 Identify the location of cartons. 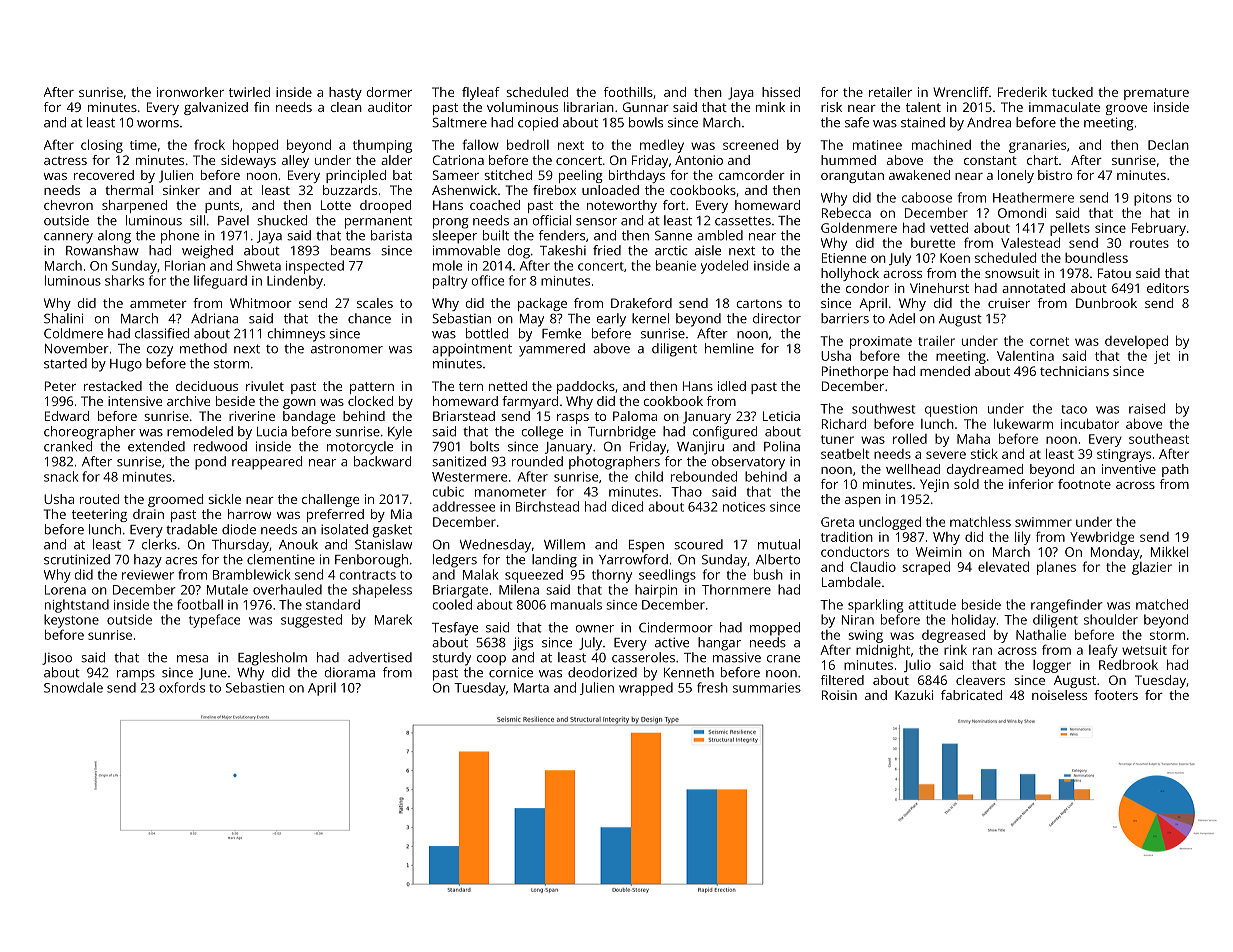
(759, 303).
